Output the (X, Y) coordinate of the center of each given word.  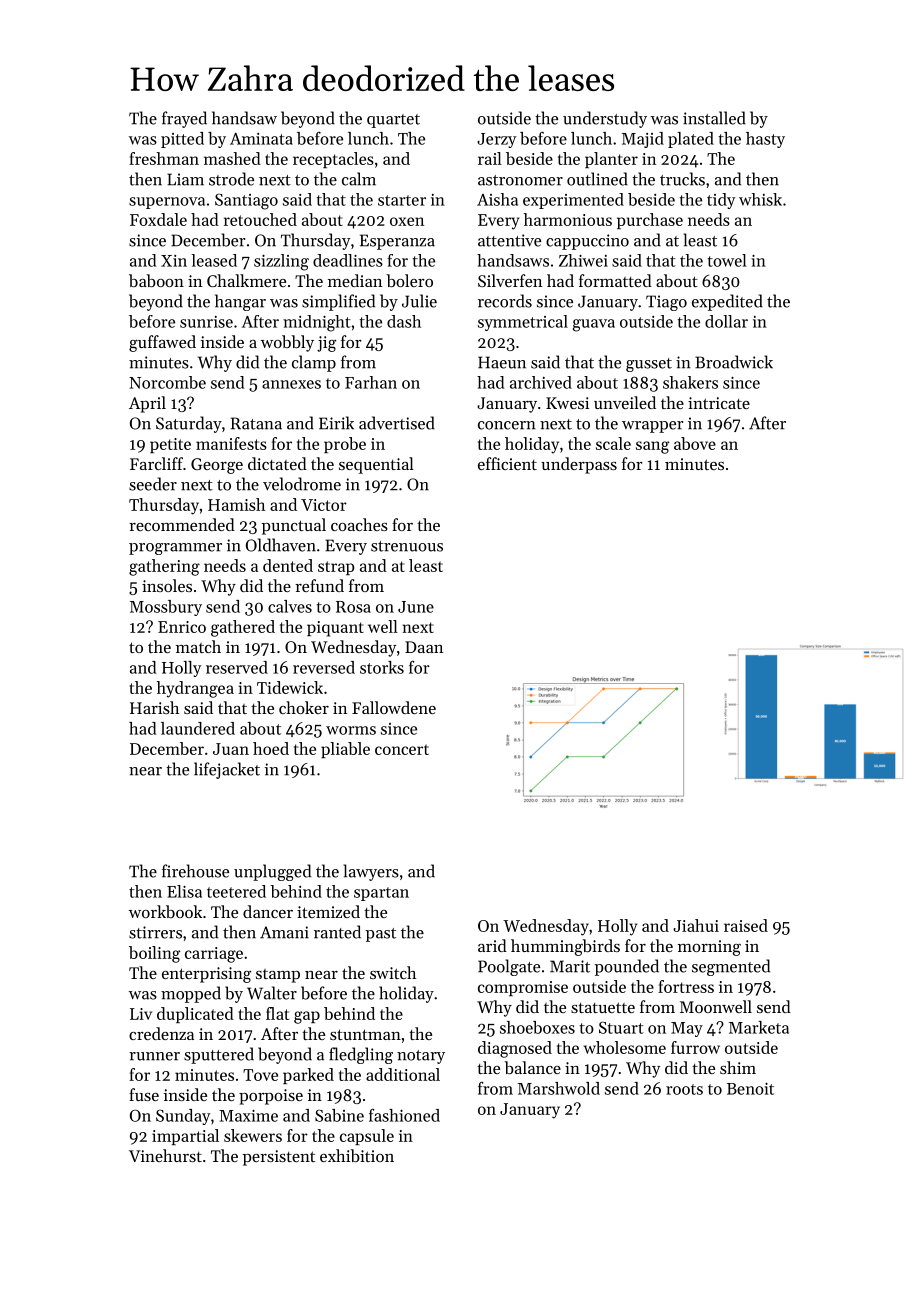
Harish (154, 707)
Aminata (261, 139)
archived (541, 382)
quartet (393, 121)
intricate (719, 403)
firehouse (195, 871)
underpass (579, 465)
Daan (424, 647)
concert (402, 749)
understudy (605, 119)
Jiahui (696, 925)
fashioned (404, 1115)
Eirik (336, 423)
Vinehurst (165, 1155)
